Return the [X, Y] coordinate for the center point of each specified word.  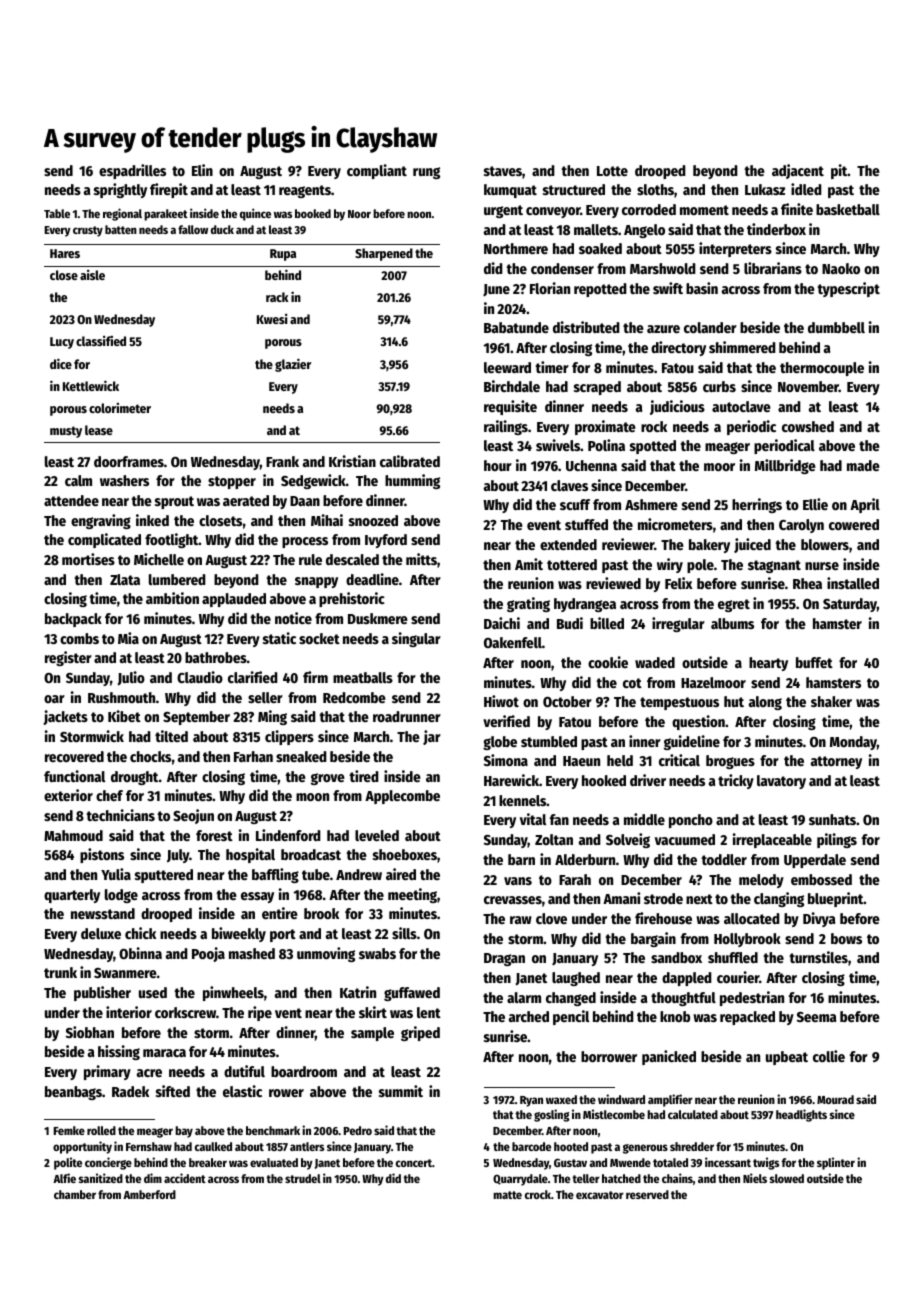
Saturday [850, 605]
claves [569, 485]
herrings [757, 505]
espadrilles [132, 171]
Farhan [253, 756]
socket [319, 638]
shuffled [733, 957]
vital [533, 819]
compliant [377, 171]
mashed [252, 953]
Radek [130, 1091]
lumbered [177, 579]
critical [679, 760]
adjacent [798, 171]
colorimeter [120, 408]
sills [404, 933]
